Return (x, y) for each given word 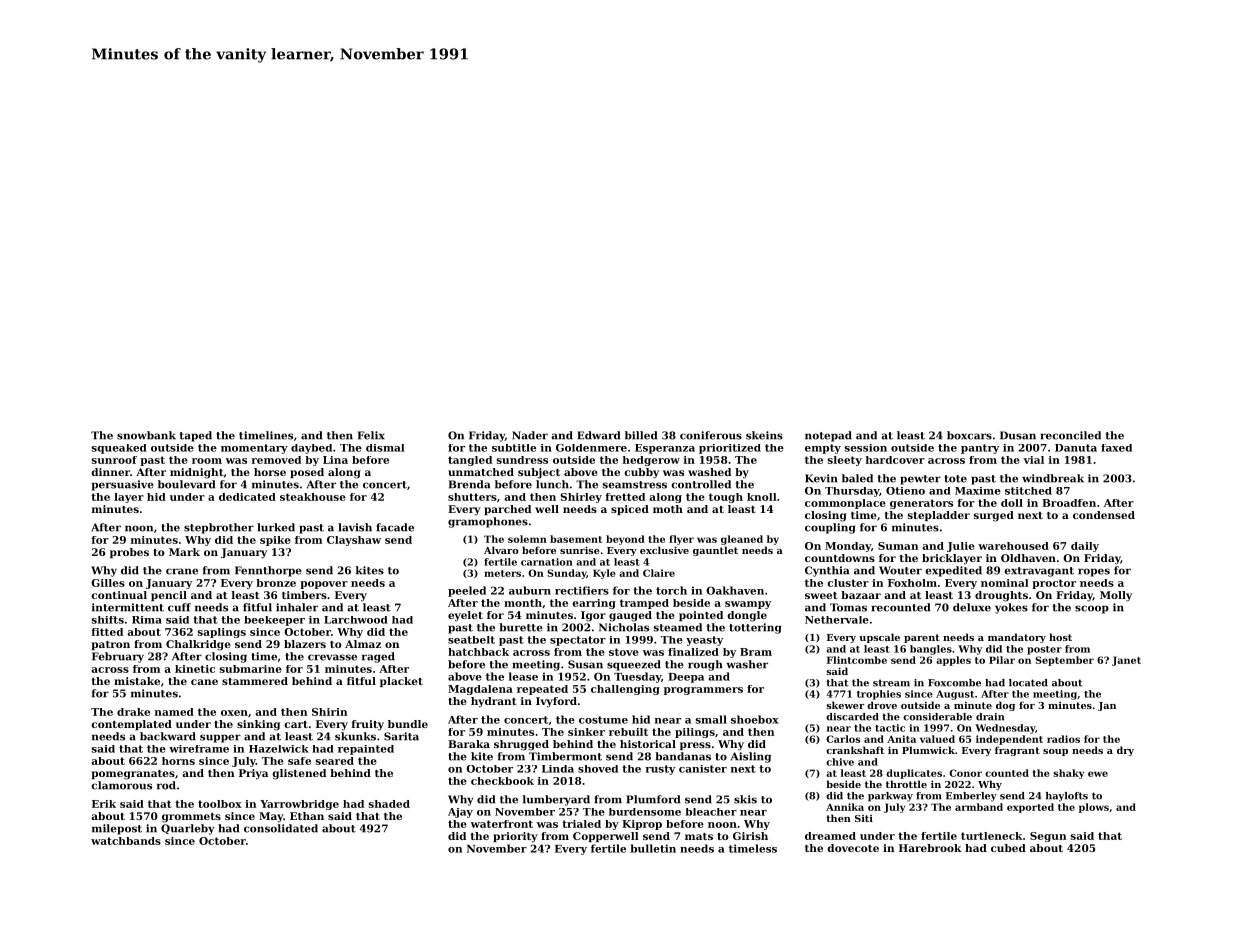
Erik (104, 804)
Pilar (1002, 660)
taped (196, 436)
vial (1033, 460)
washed (709, 472)
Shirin (330, 712)
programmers (703, 691)
